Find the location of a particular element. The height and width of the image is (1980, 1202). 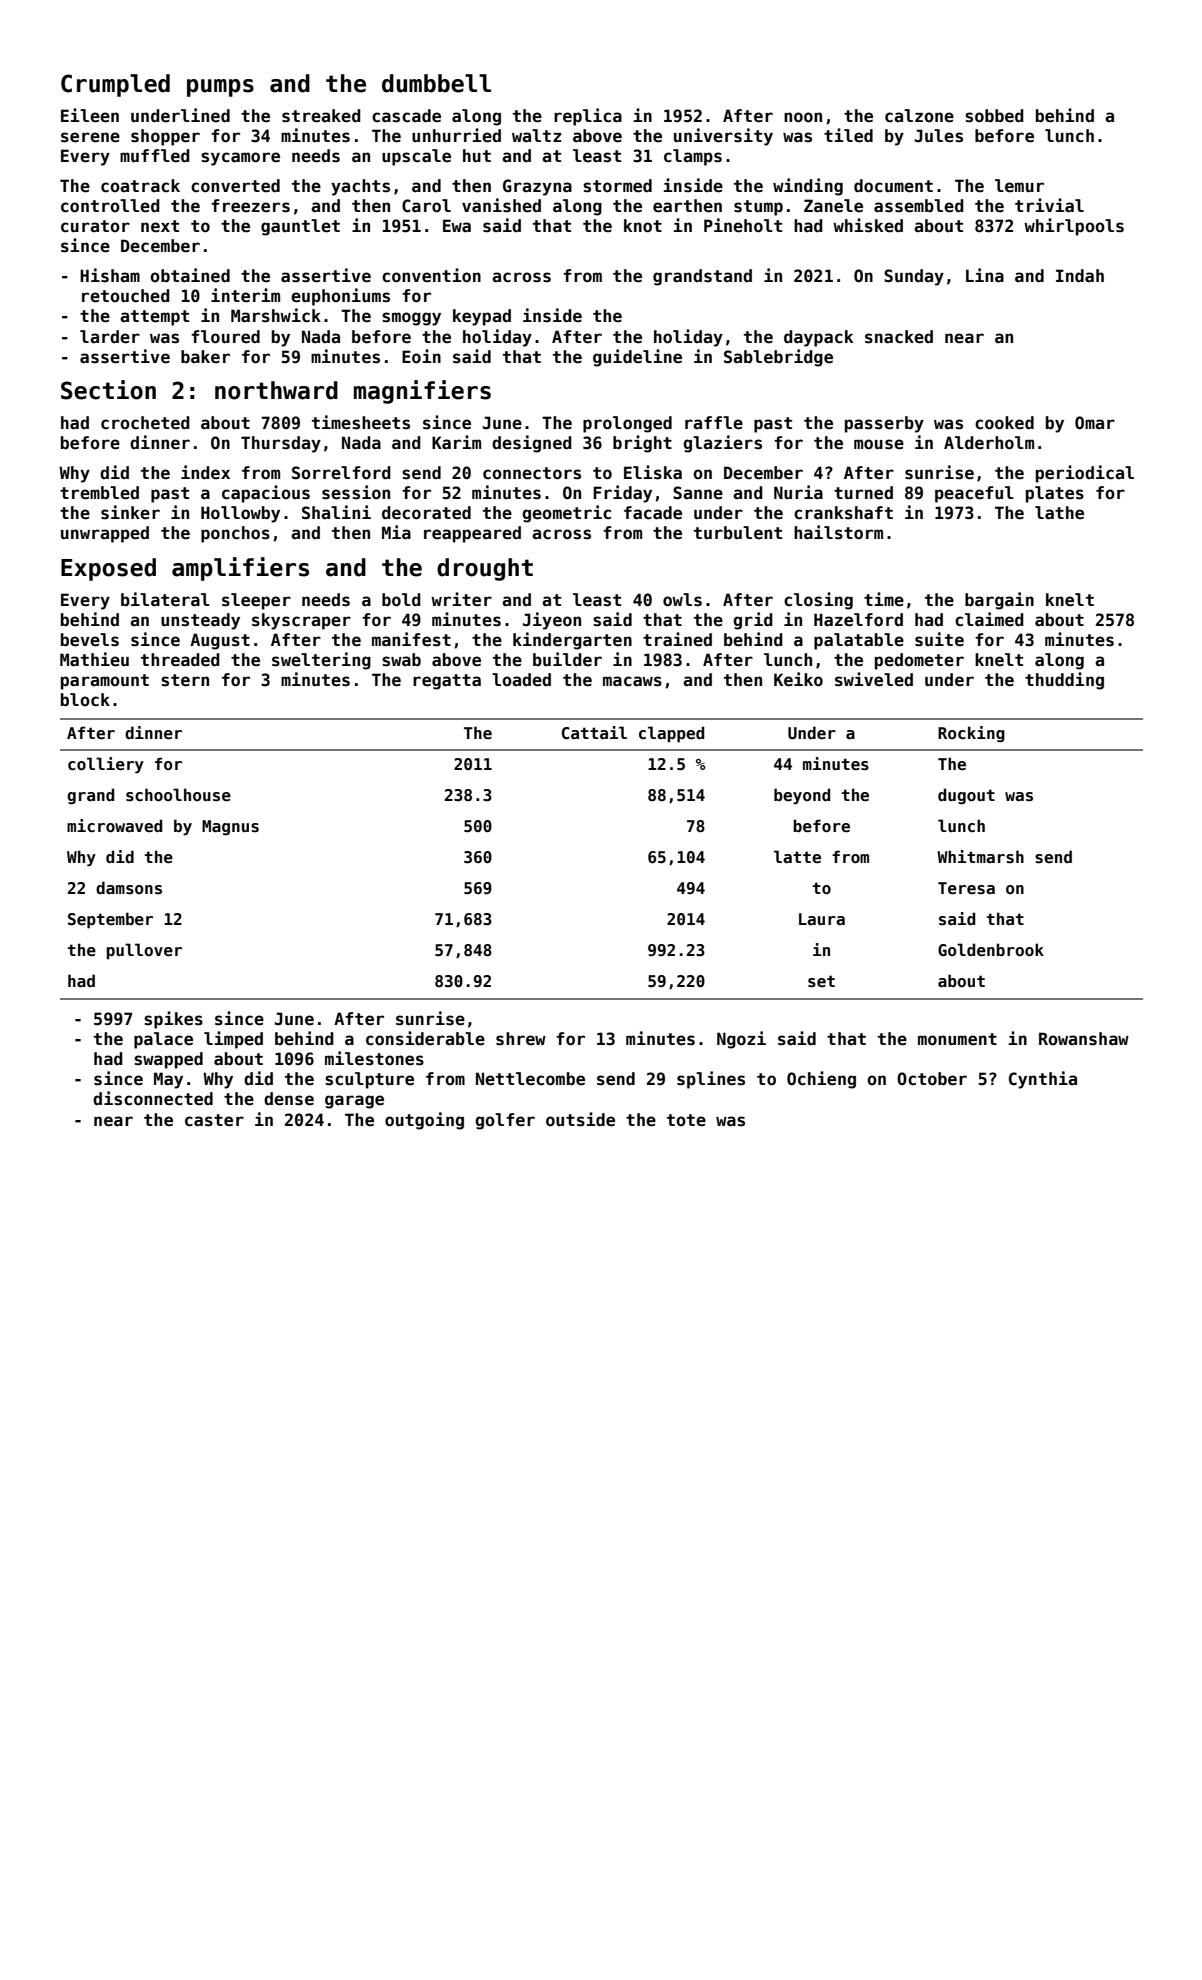

disconnected is located at coordinates (153, 1098).
